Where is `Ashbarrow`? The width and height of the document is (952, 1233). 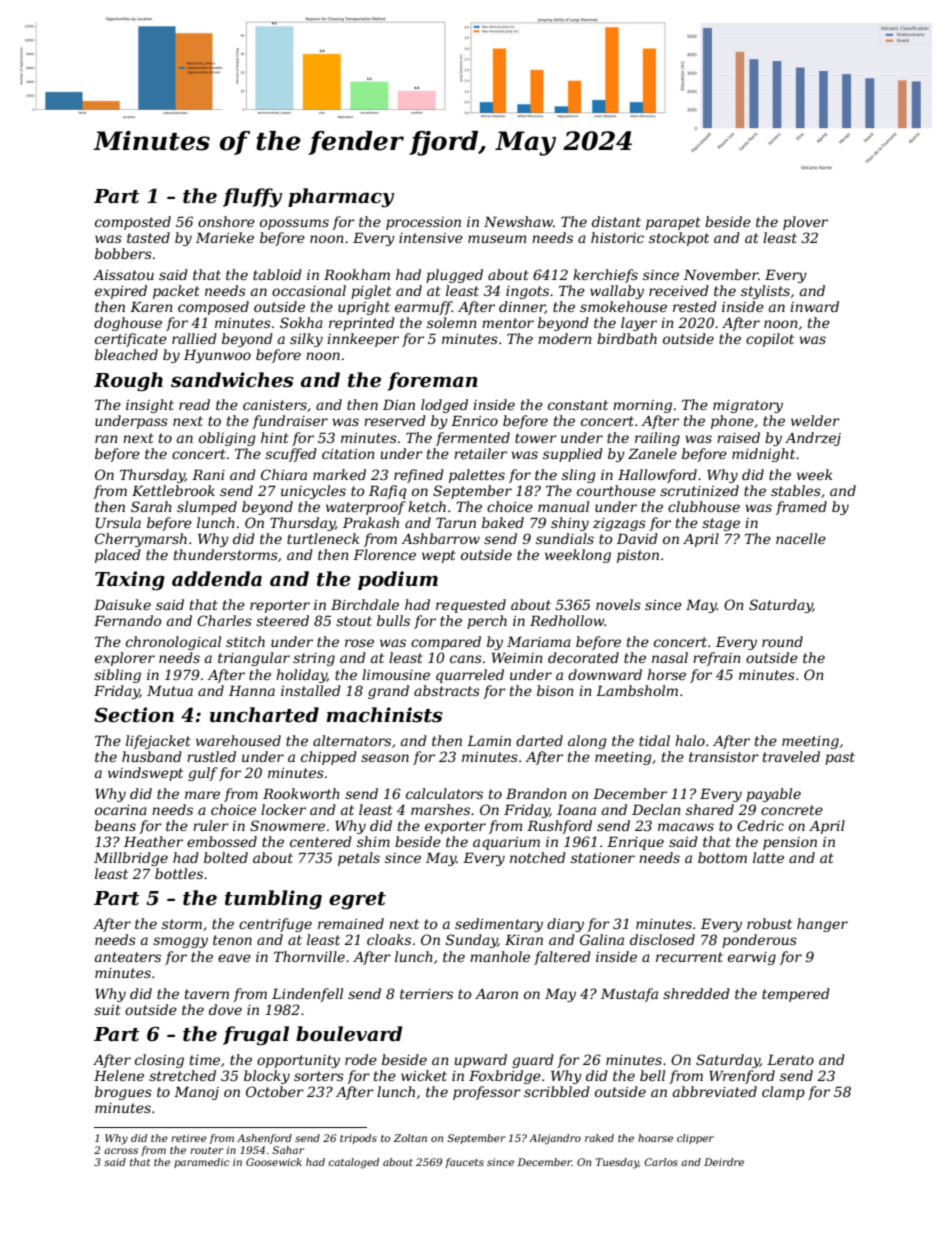 Ashbarrow is located at coordinates (440, 538).
